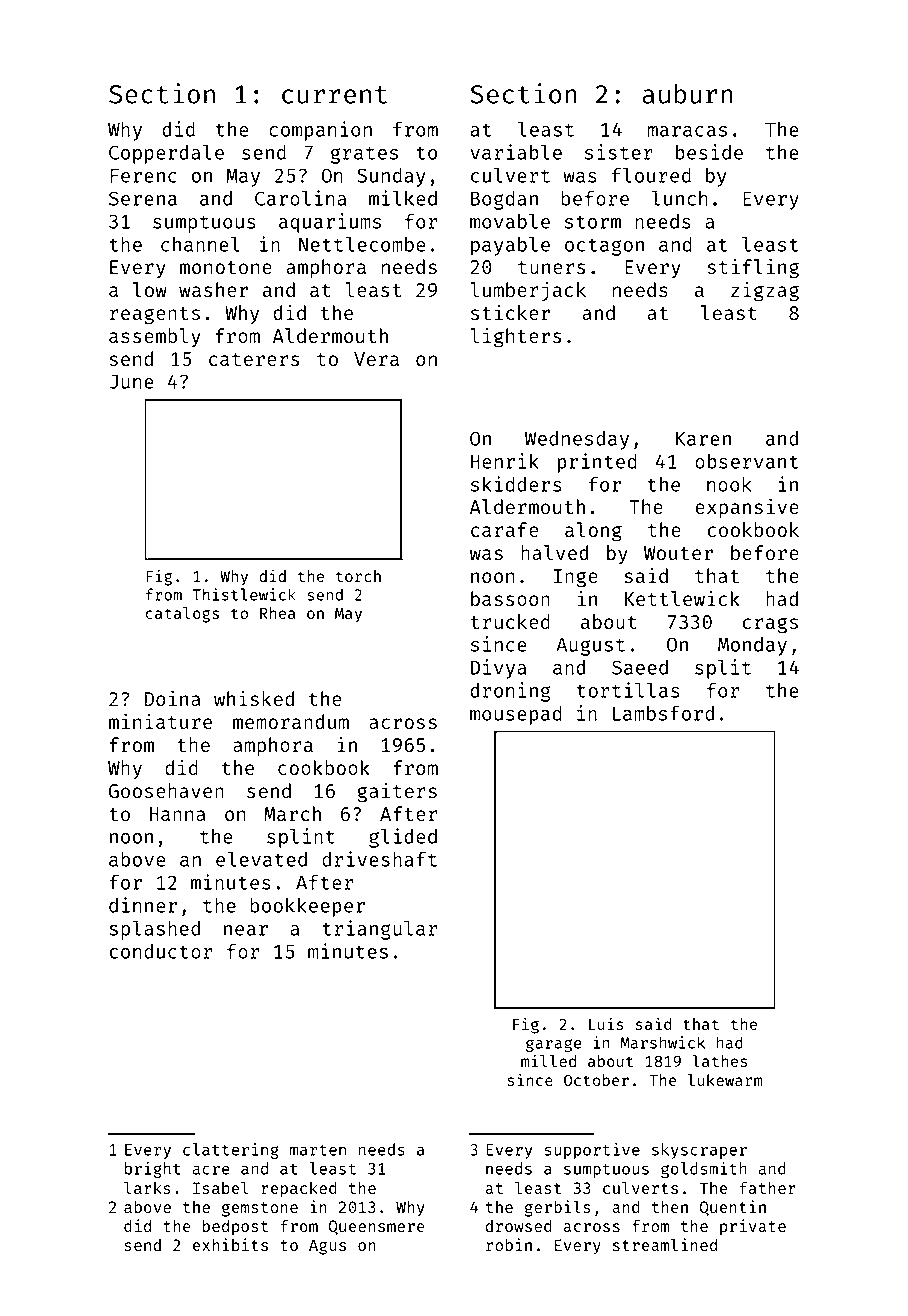  I want to click on bassoon, so click(510, 598).
